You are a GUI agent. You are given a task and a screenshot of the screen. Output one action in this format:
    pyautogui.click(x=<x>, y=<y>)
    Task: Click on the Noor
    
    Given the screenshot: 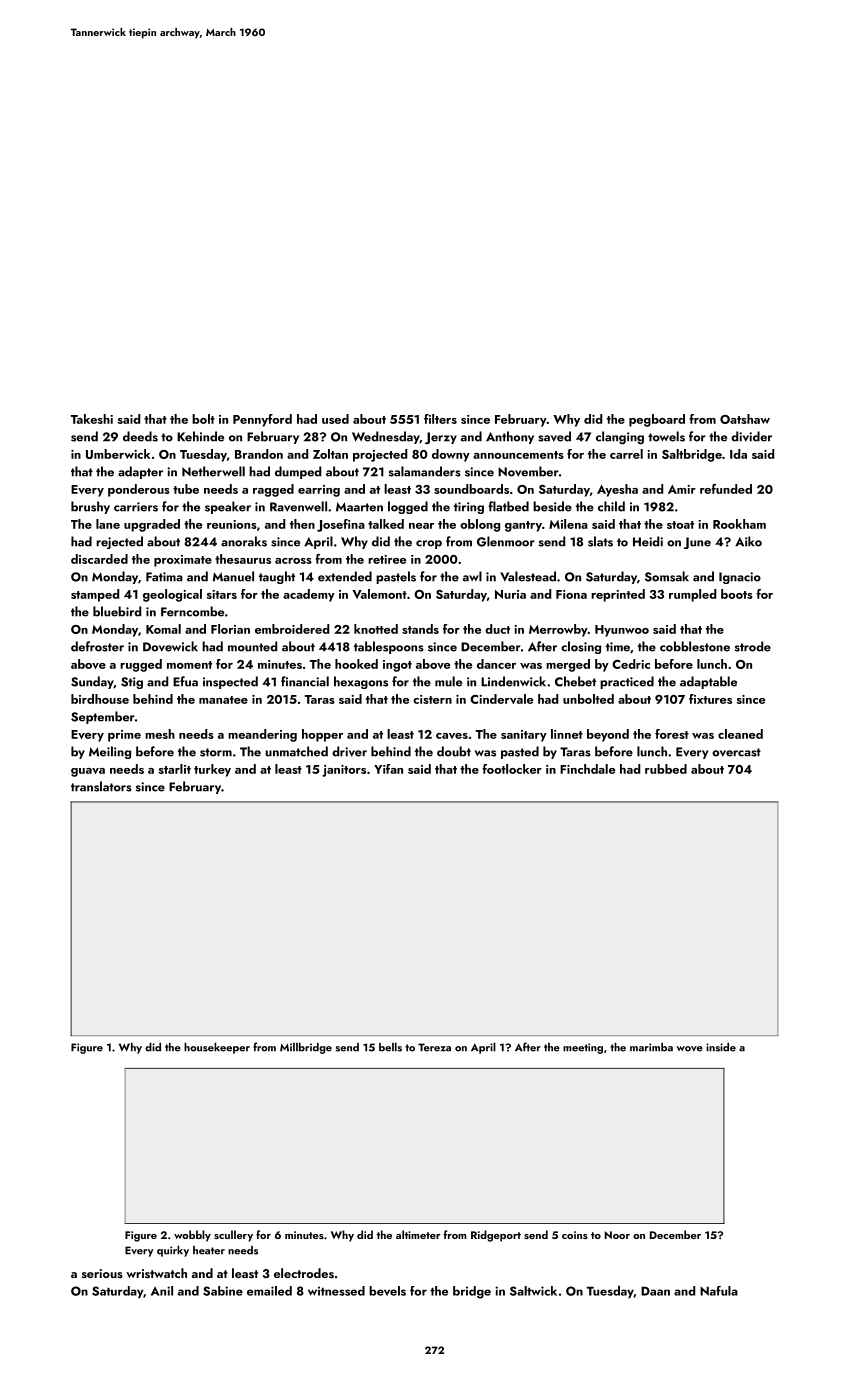 What is the action you would take?
    pyautogui.click(x=617, y=1235)
